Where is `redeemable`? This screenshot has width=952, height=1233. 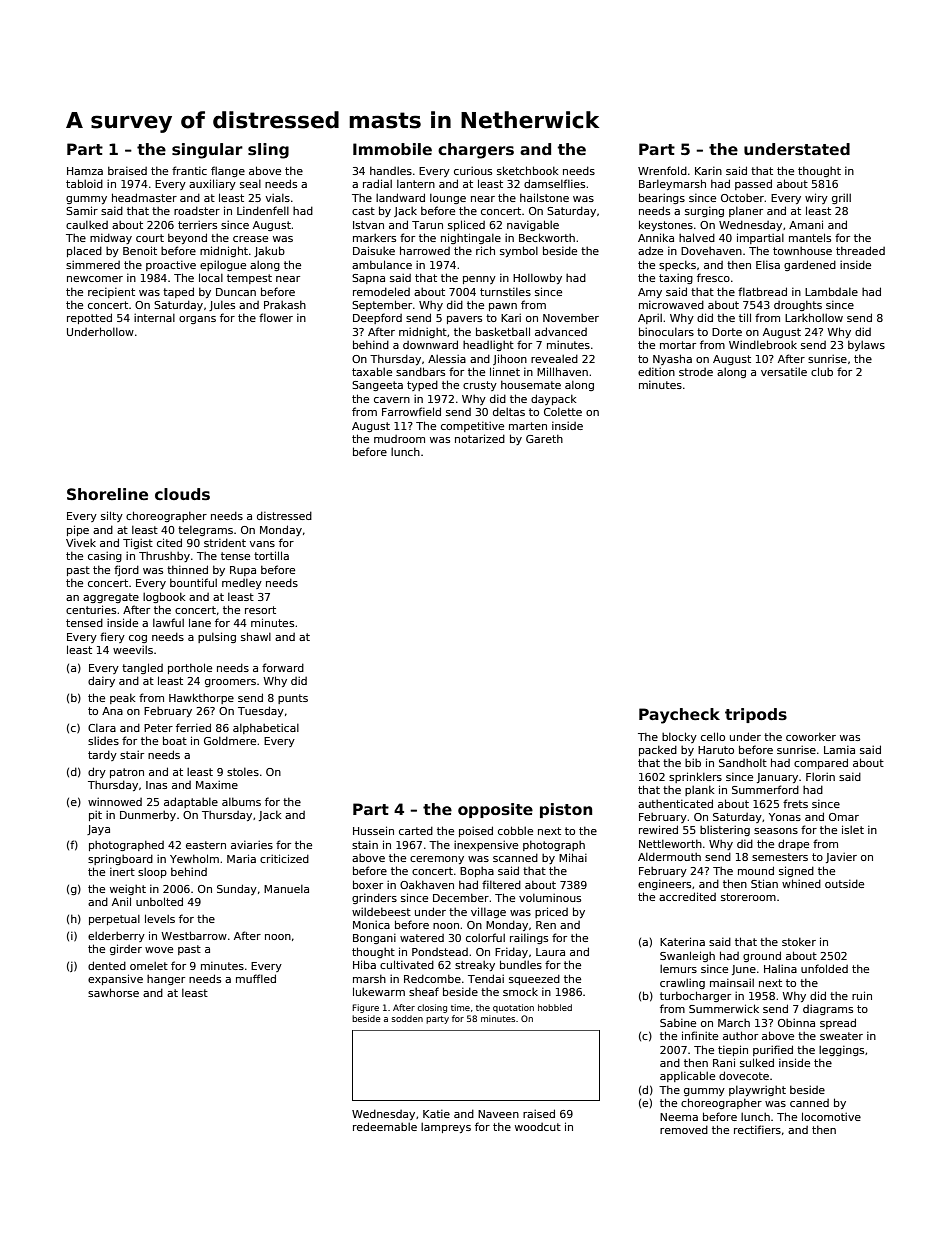 redeemable is located at coordinates (385, 1126).
